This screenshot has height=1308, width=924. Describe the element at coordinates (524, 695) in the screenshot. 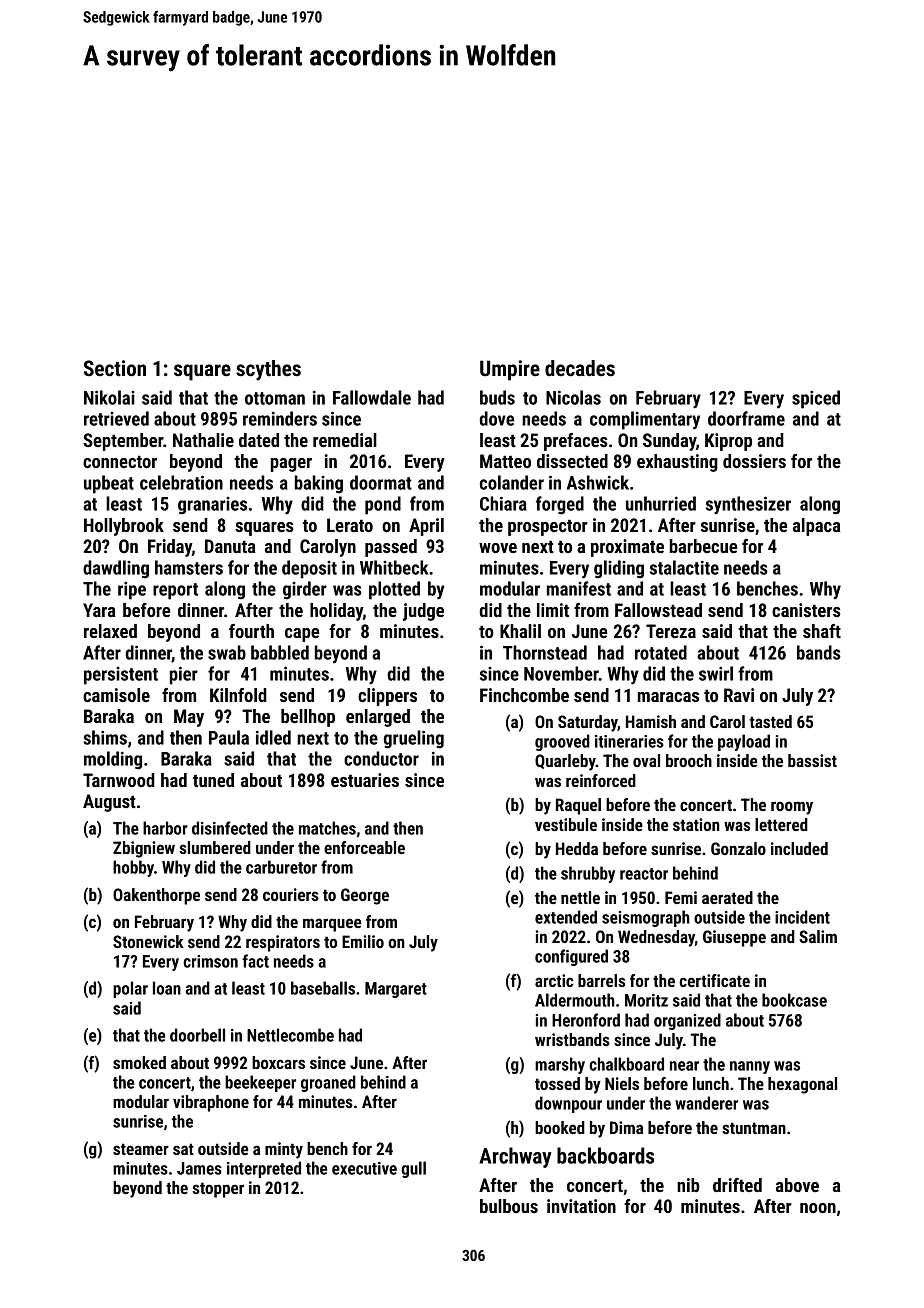

I see `Finchcombe` at that location.
